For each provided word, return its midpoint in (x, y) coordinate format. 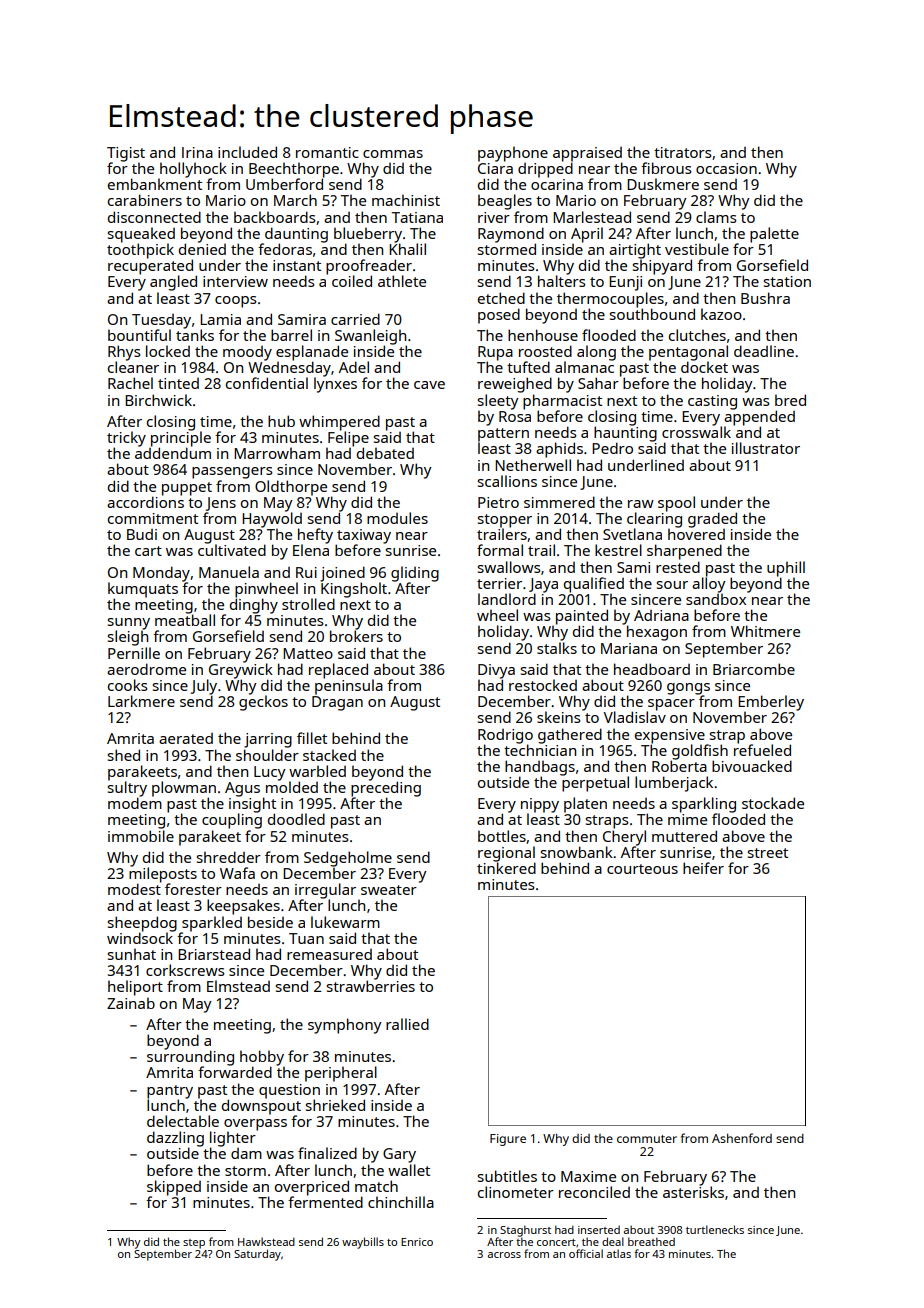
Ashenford (742, 1138)
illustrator (766, 448)
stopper (505, 521)
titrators (683, 152)
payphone (513, 154)
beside (270, 922)
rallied (407, 1024)
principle (181, 439)
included (247, 152)
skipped (174, 1188)
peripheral (341, 1074)
